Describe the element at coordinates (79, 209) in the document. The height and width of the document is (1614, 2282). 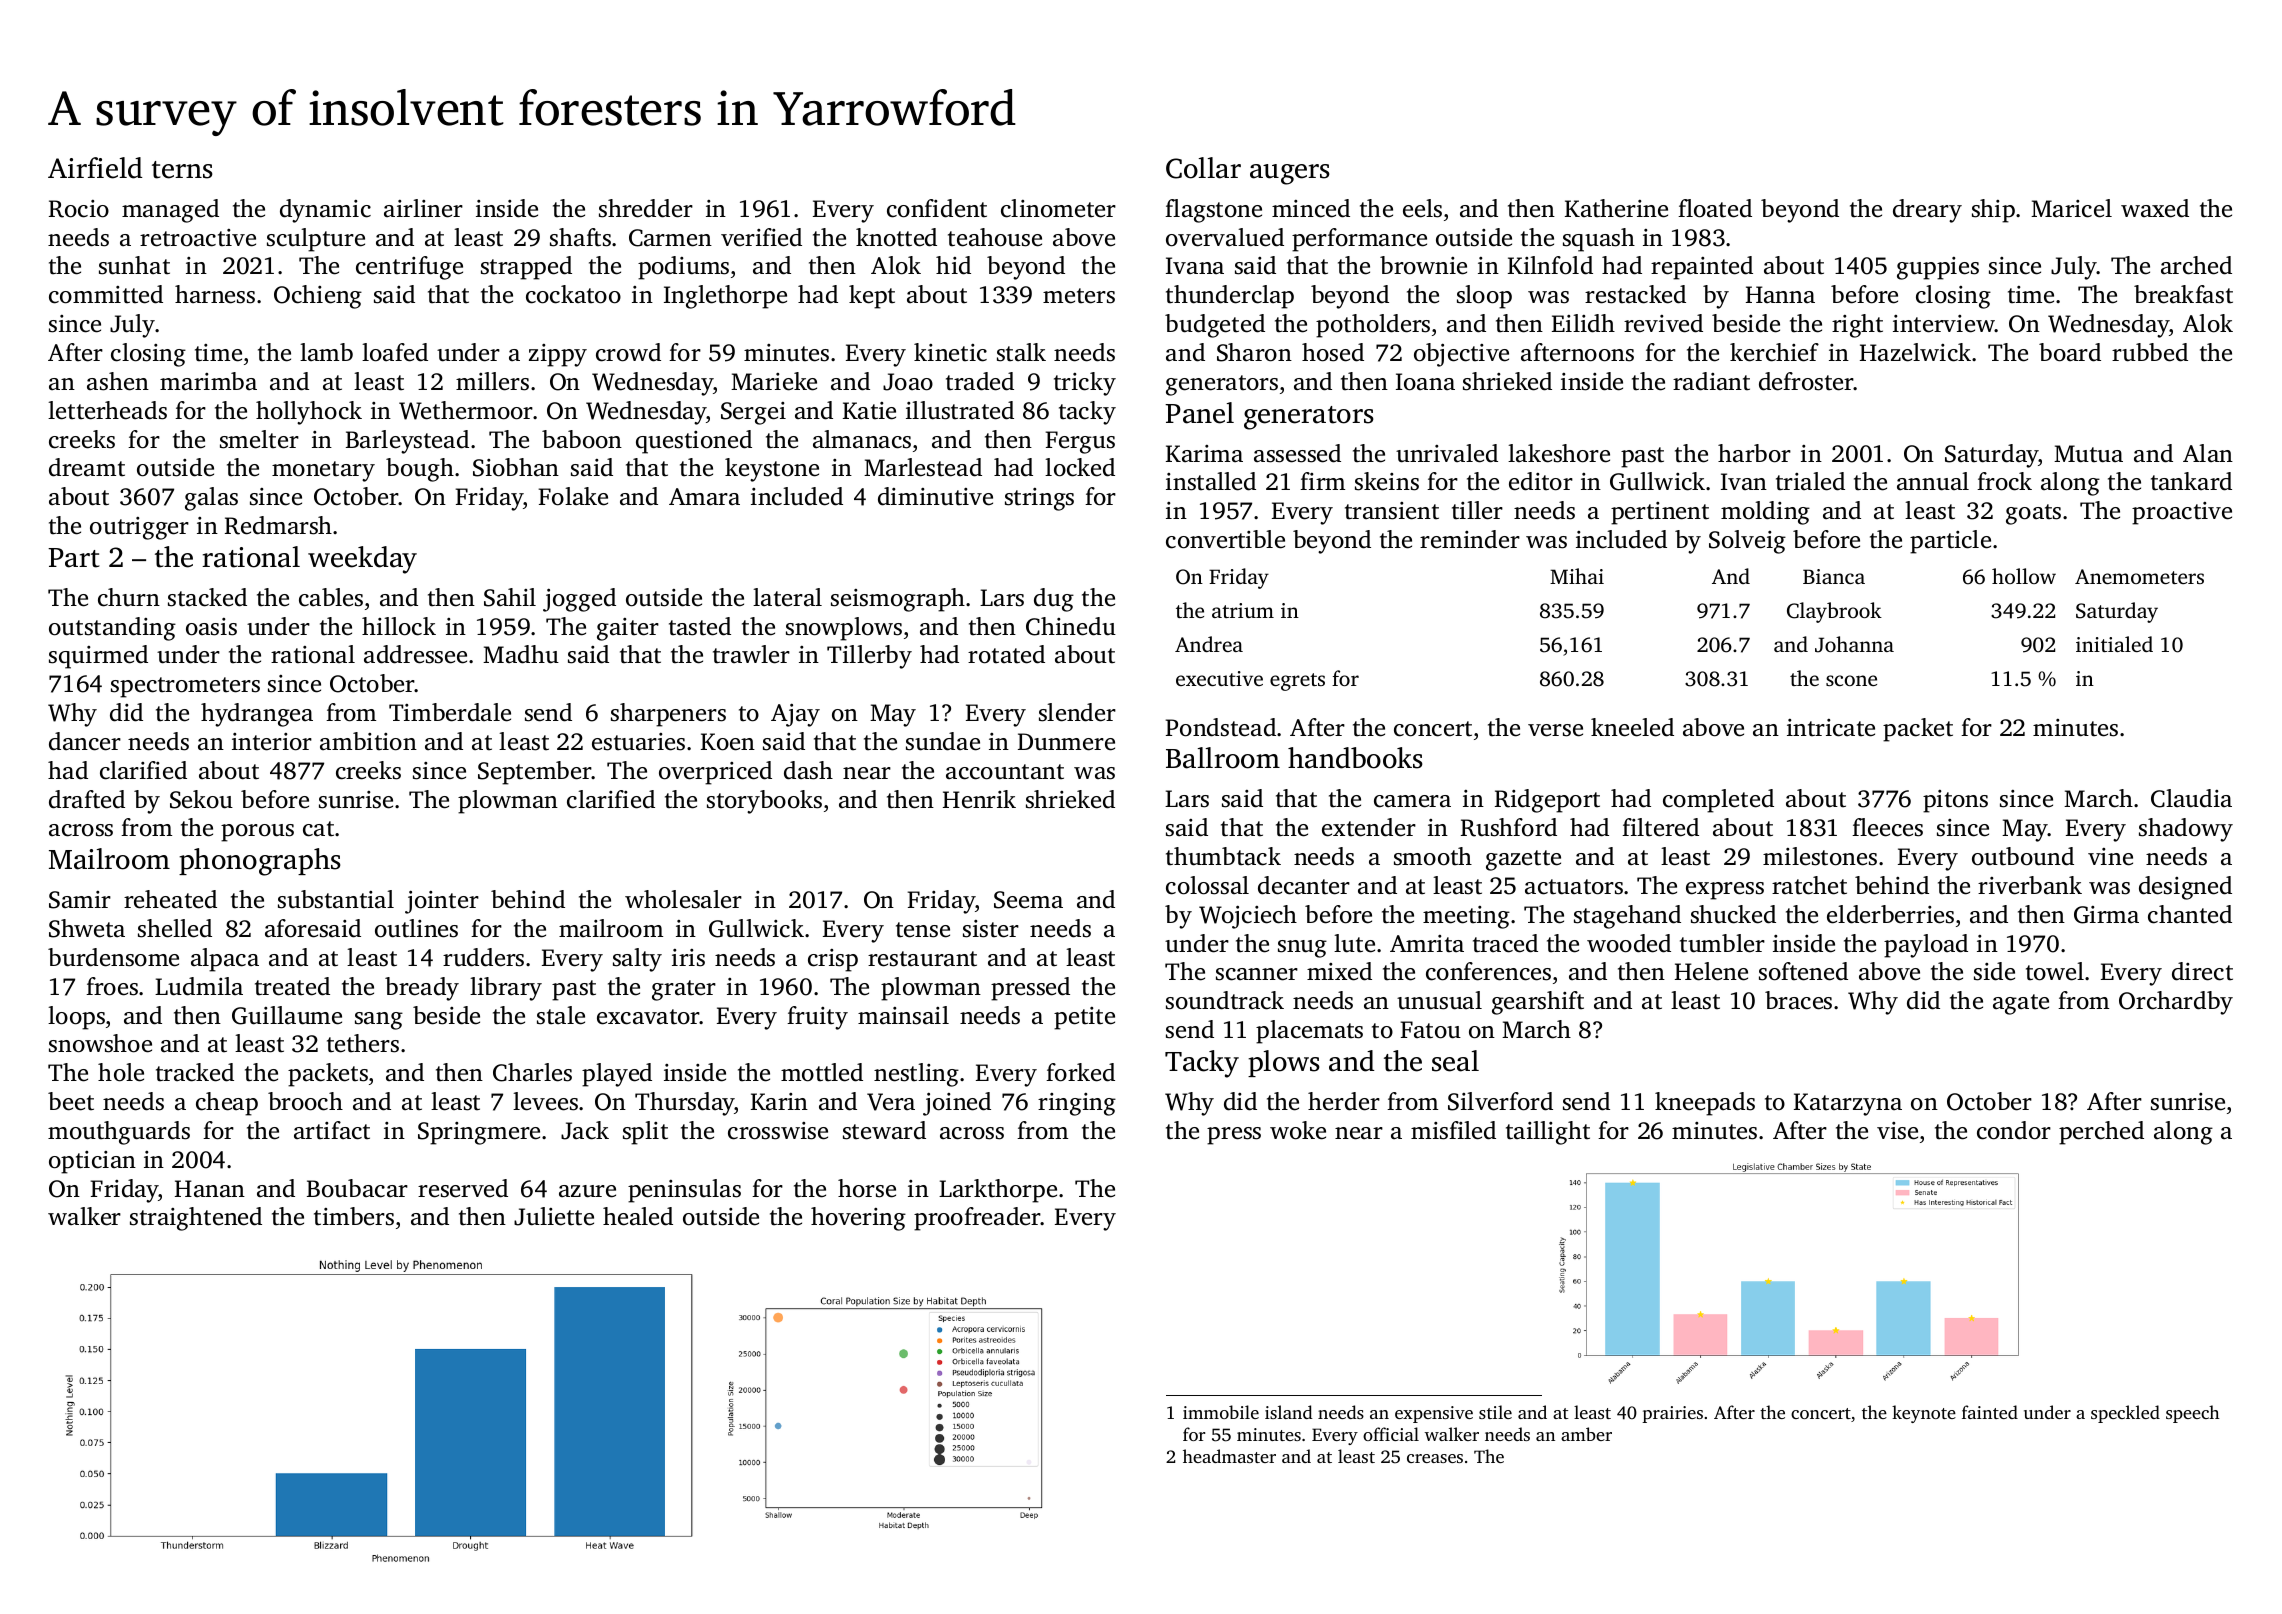
I see `Rocio` at that location.
